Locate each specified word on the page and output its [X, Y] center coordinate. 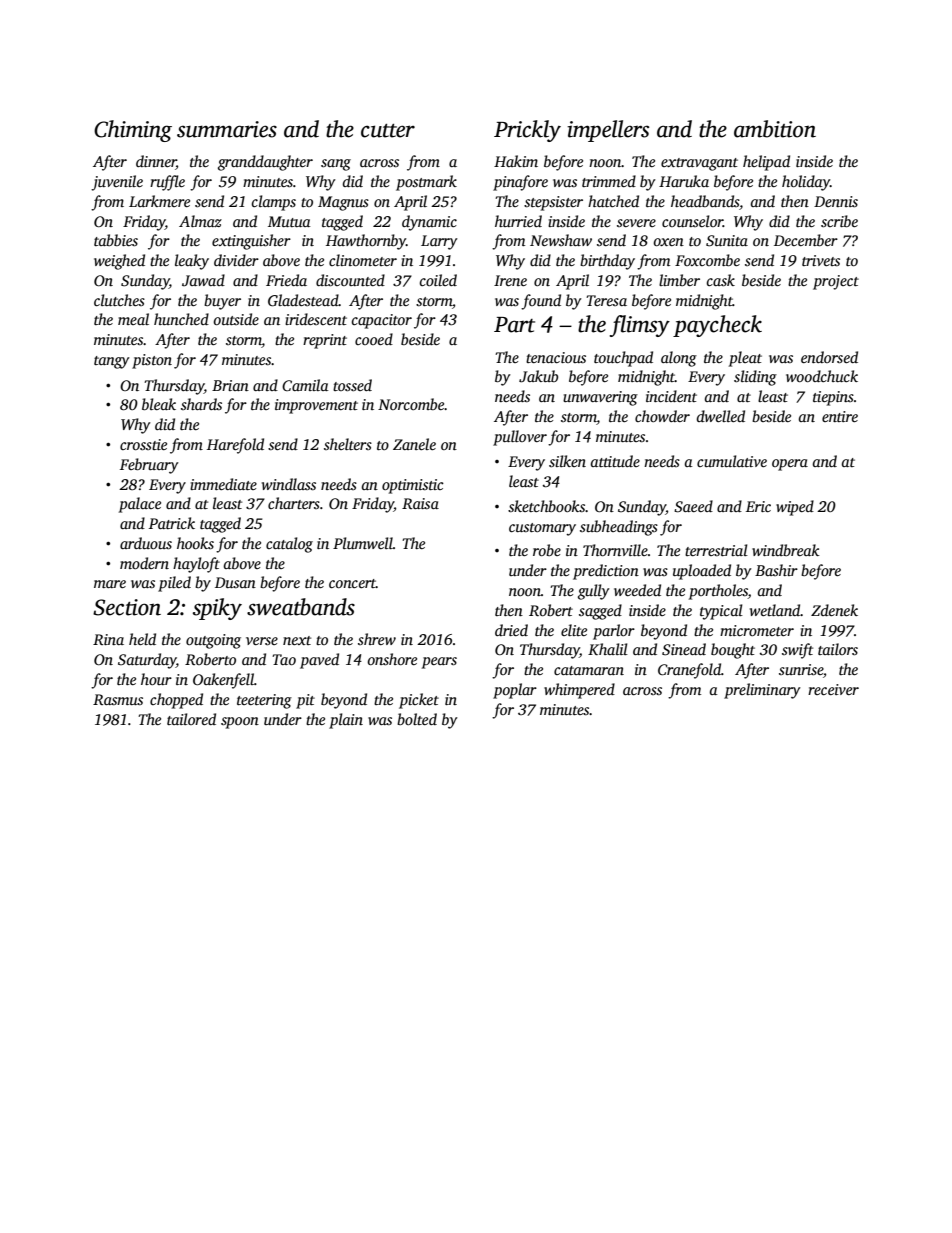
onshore [392, 659]
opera [790, 465]
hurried [518, 221]
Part [514, 325]
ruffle [167, 183]
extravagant [699, 164]
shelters [348, 444]
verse [262, 641]
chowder [662, 416]
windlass [289, 484]
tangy [112, 362]
